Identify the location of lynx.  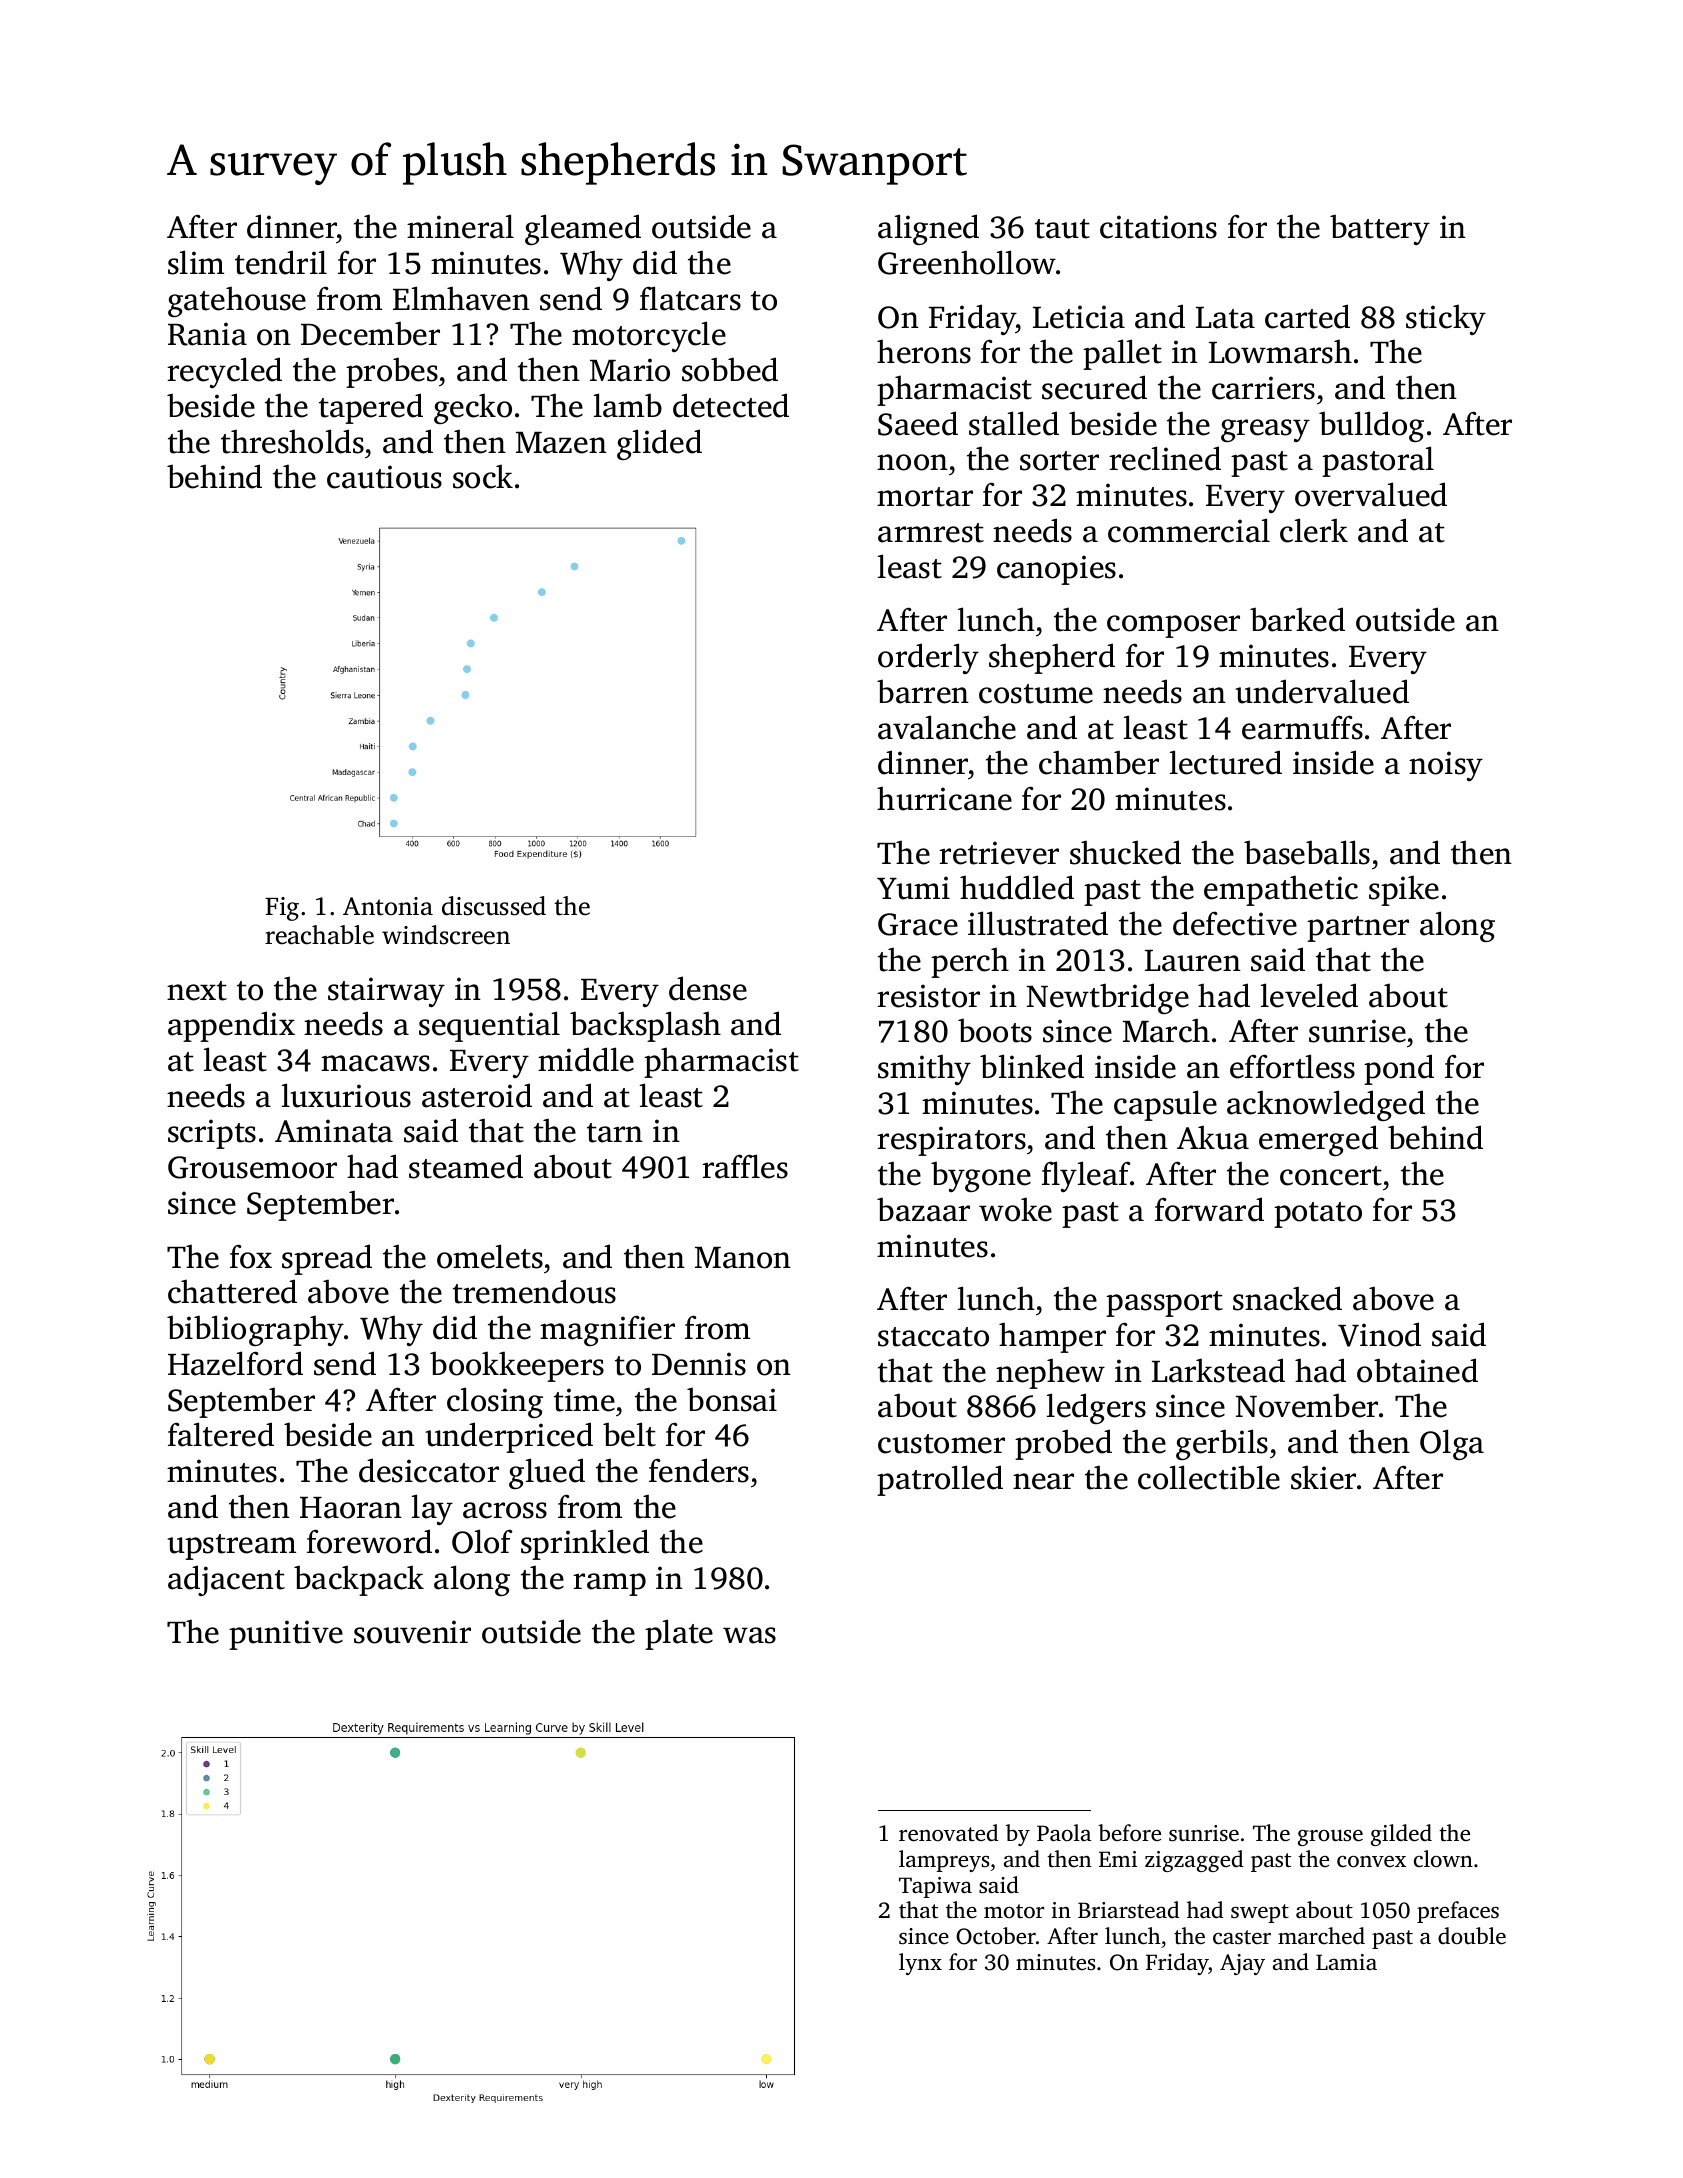
(920, 1964).
